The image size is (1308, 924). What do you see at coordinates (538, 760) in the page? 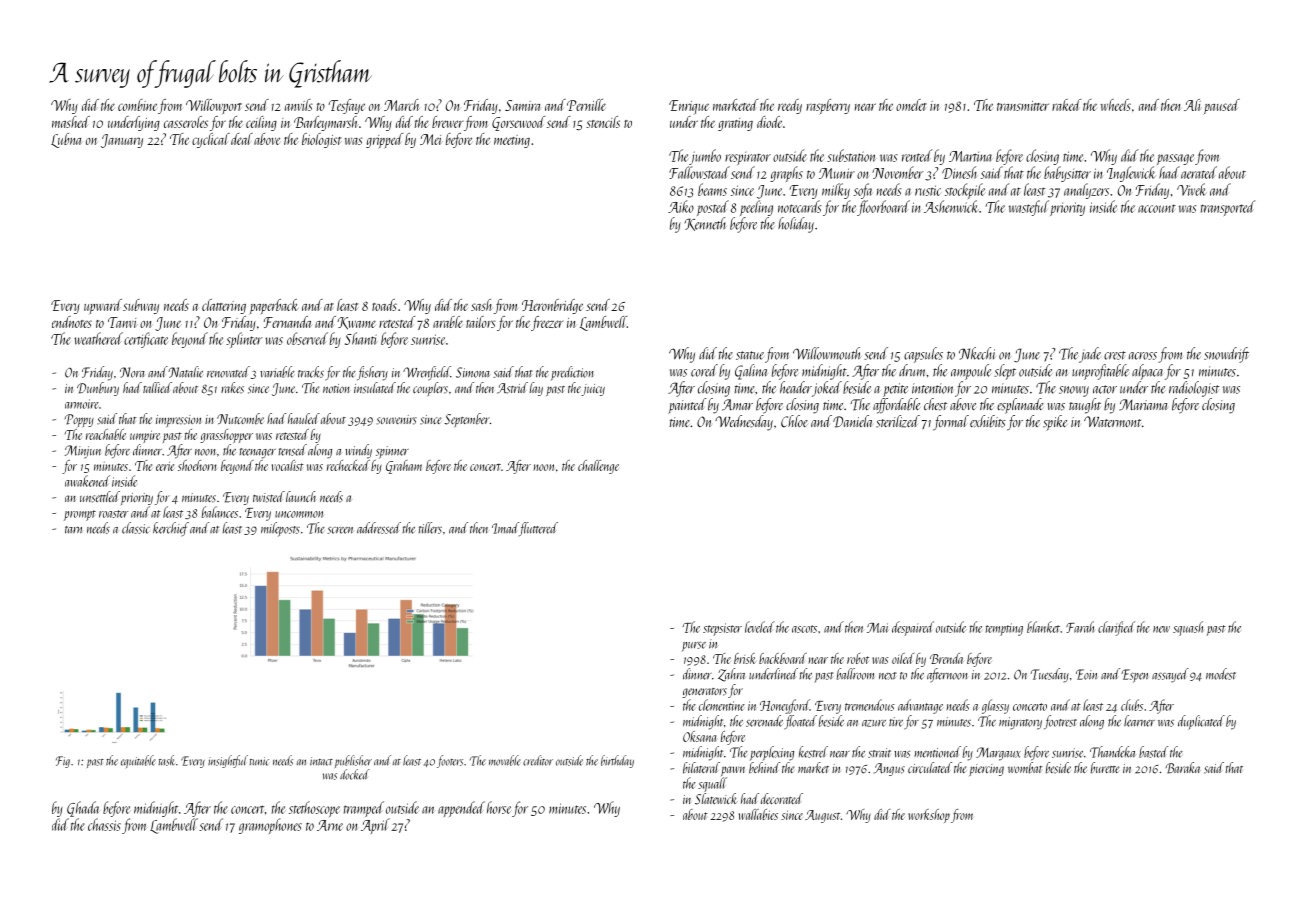
I see `creditor` at bounding box center [538, 760].
